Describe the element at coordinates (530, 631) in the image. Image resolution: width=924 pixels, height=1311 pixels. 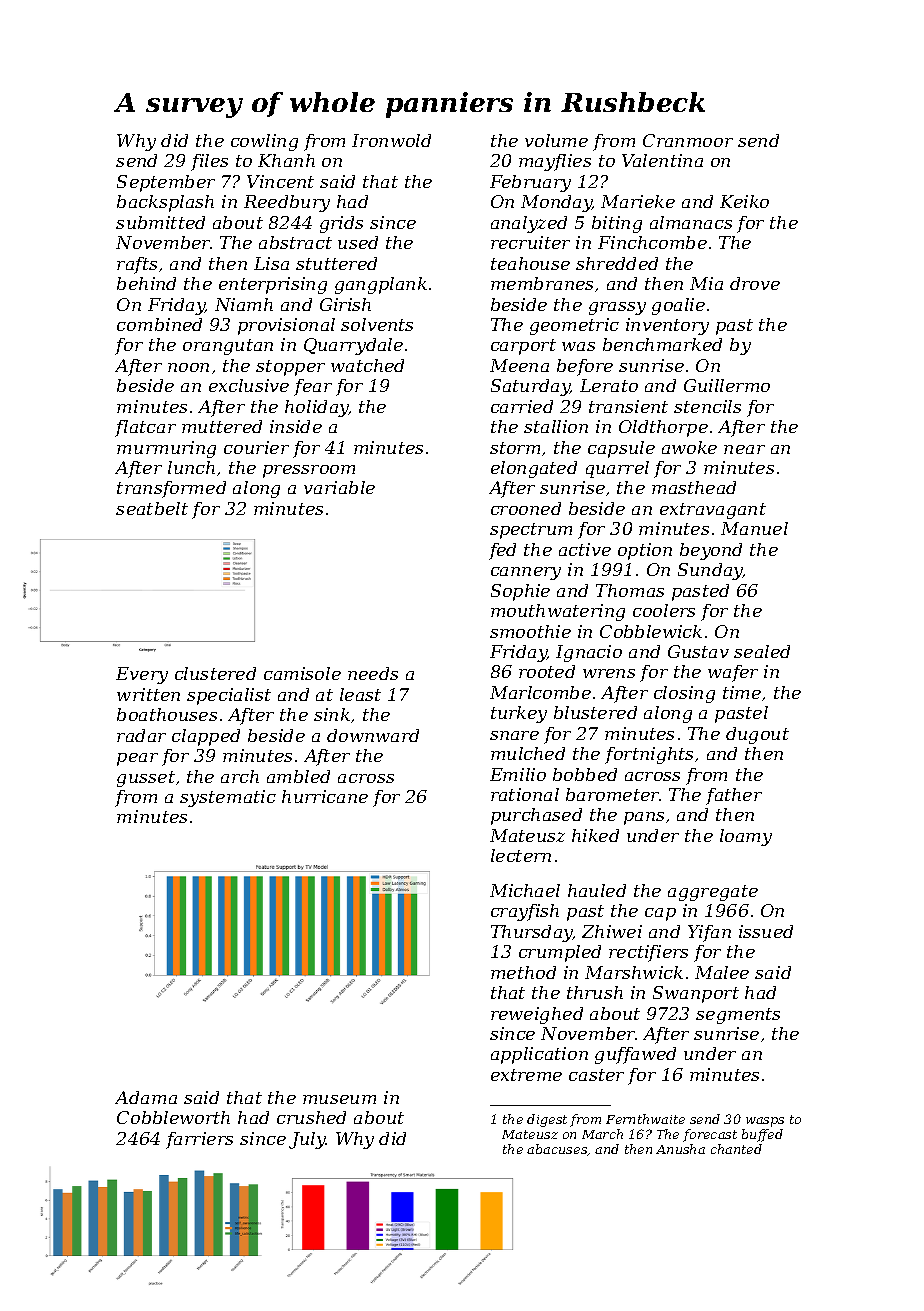
I see `smoothie` at that location.
